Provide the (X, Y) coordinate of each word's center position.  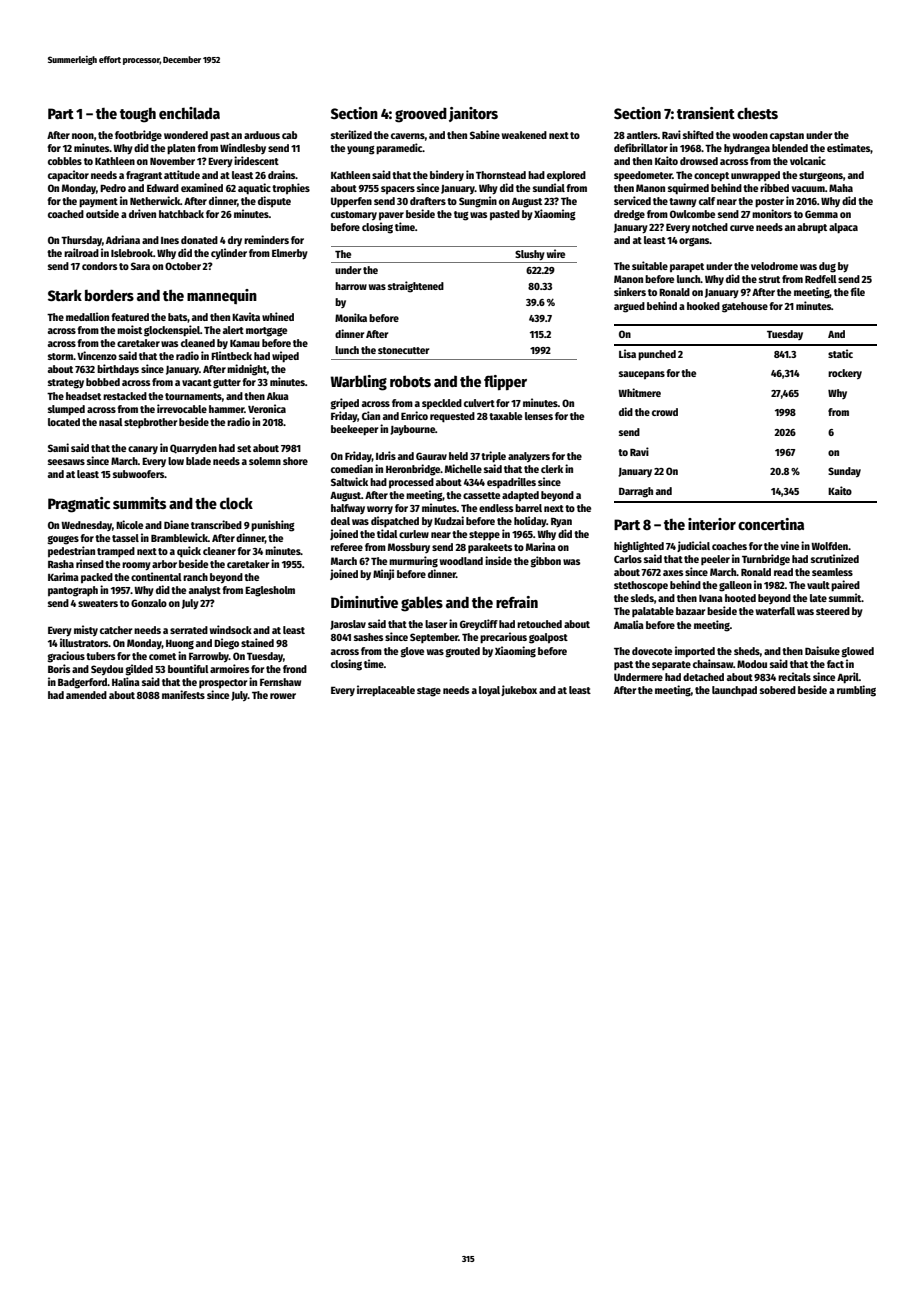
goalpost (548, 638)
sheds (747, 651)
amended (86, 695)
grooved (421, 115)
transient (706, 113)
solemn (265, 461)
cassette (481, 495)
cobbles (65, 161)
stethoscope (641, 586)
